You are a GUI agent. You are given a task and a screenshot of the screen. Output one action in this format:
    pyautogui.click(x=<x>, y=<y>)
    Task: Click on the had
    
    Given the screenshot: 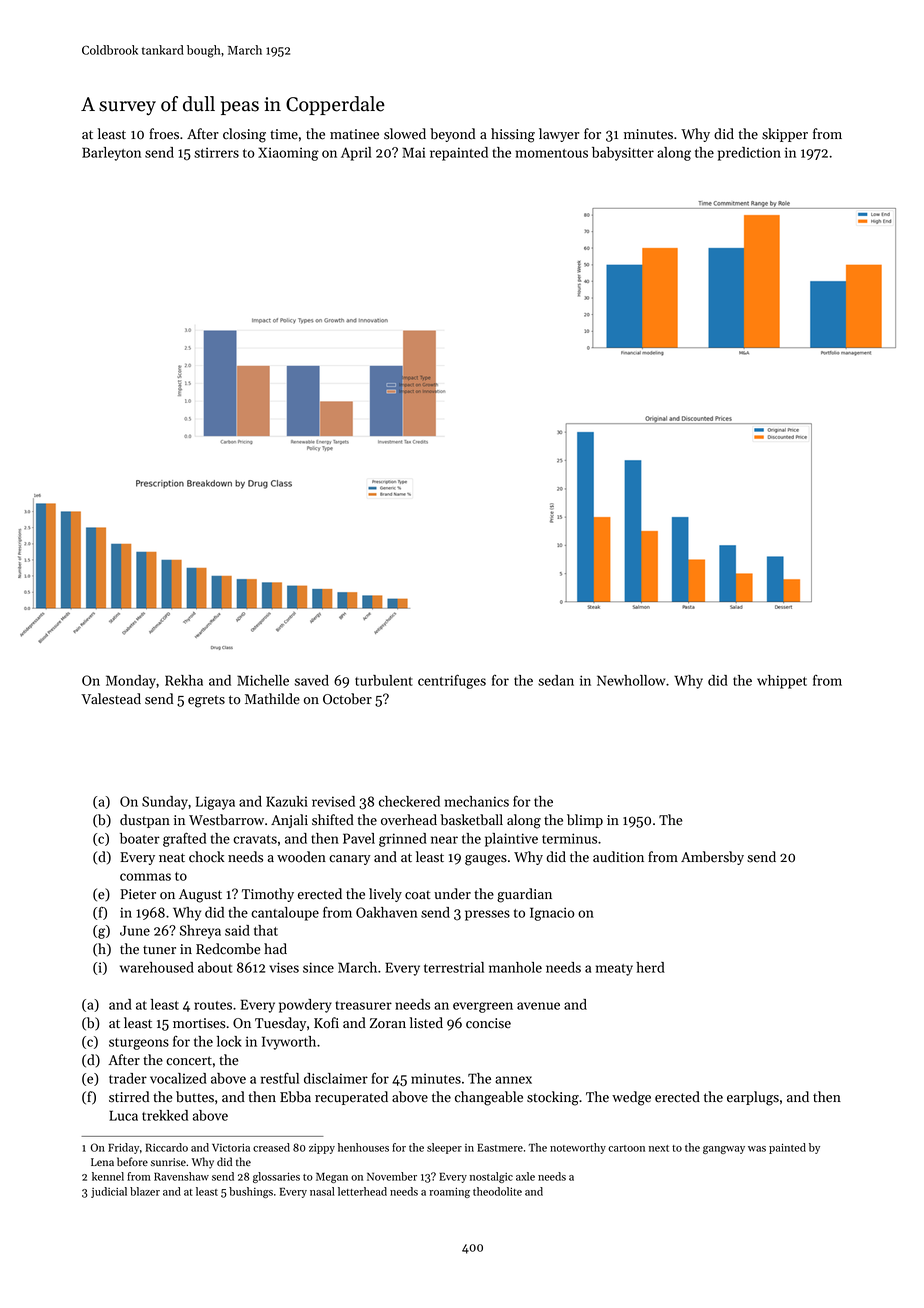 What is the action you would take?
    pyautogui.click(x=275, y=949)
